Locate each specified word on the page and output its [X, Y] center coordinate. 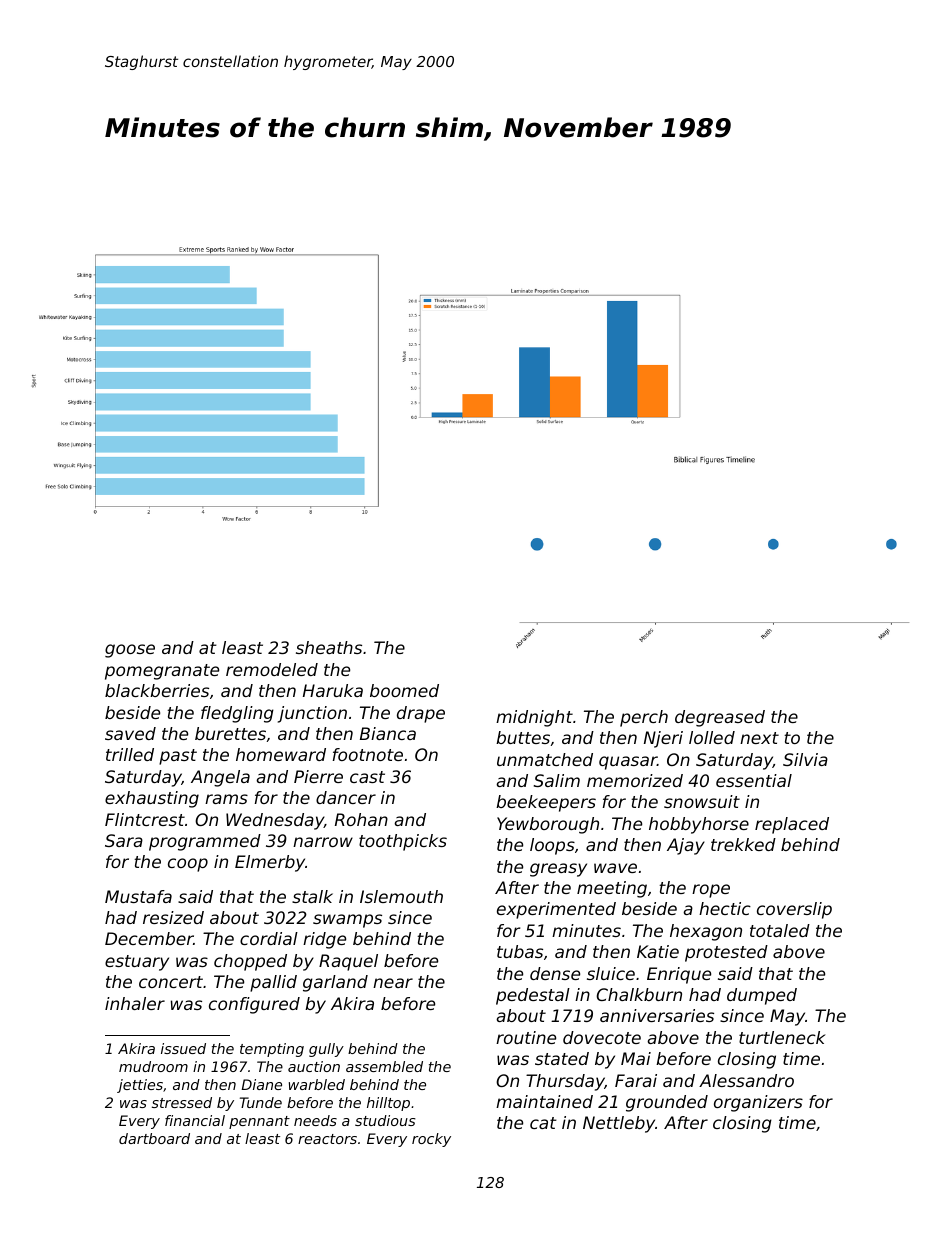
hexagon [706, 932]
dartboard [154, 1138]
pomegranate [162, 672]
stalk [312, 896]
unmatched [545, 759]
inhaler [135, 1003]
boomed [404, 690]
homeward [281, 754]
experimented [556, 910]
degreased [720, 718]
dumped [762, 996]
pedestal [533, 996]
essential [754, 780]
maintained [544, 1101]
